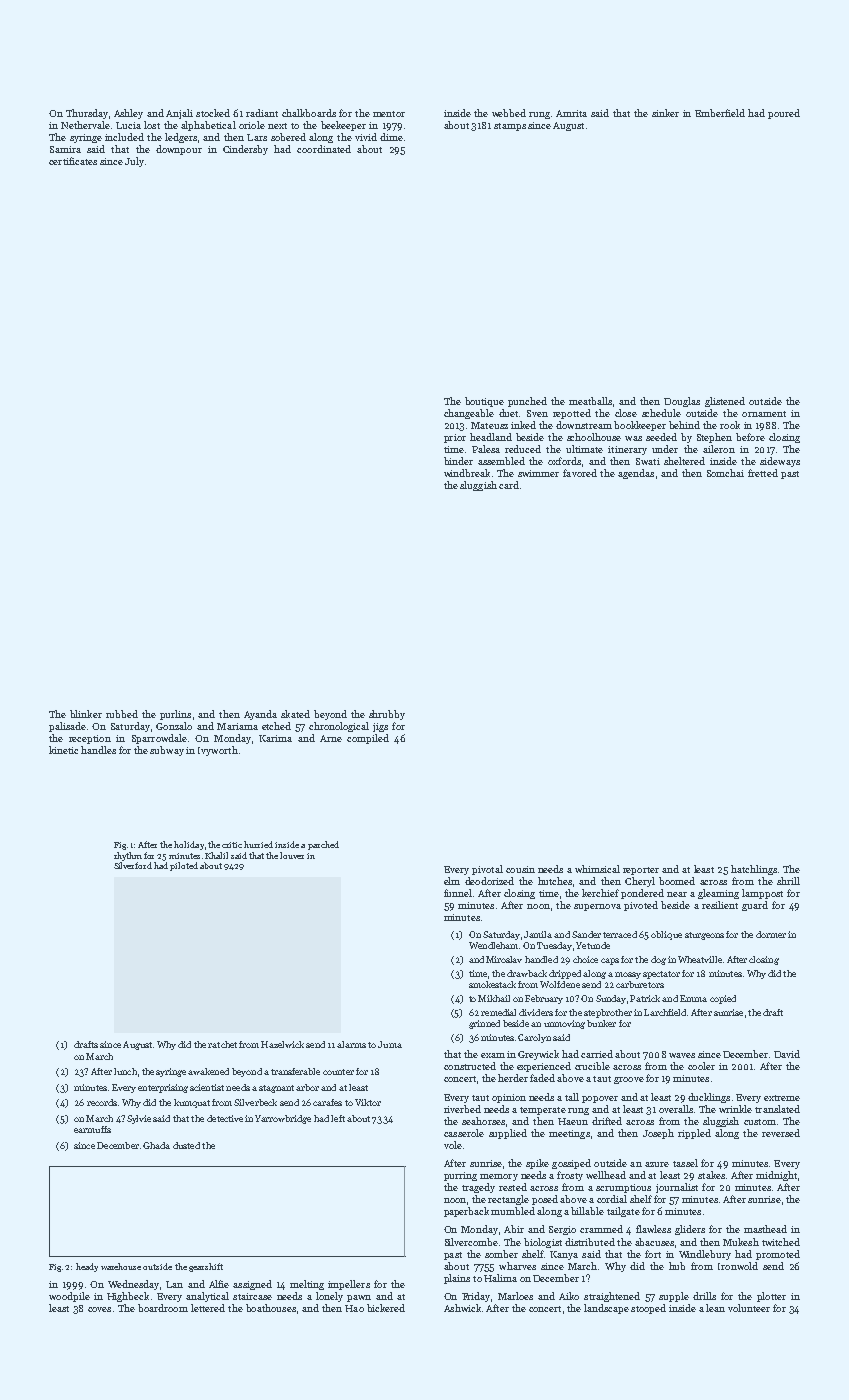  I want to click on Anjali, so click(179, 114).
